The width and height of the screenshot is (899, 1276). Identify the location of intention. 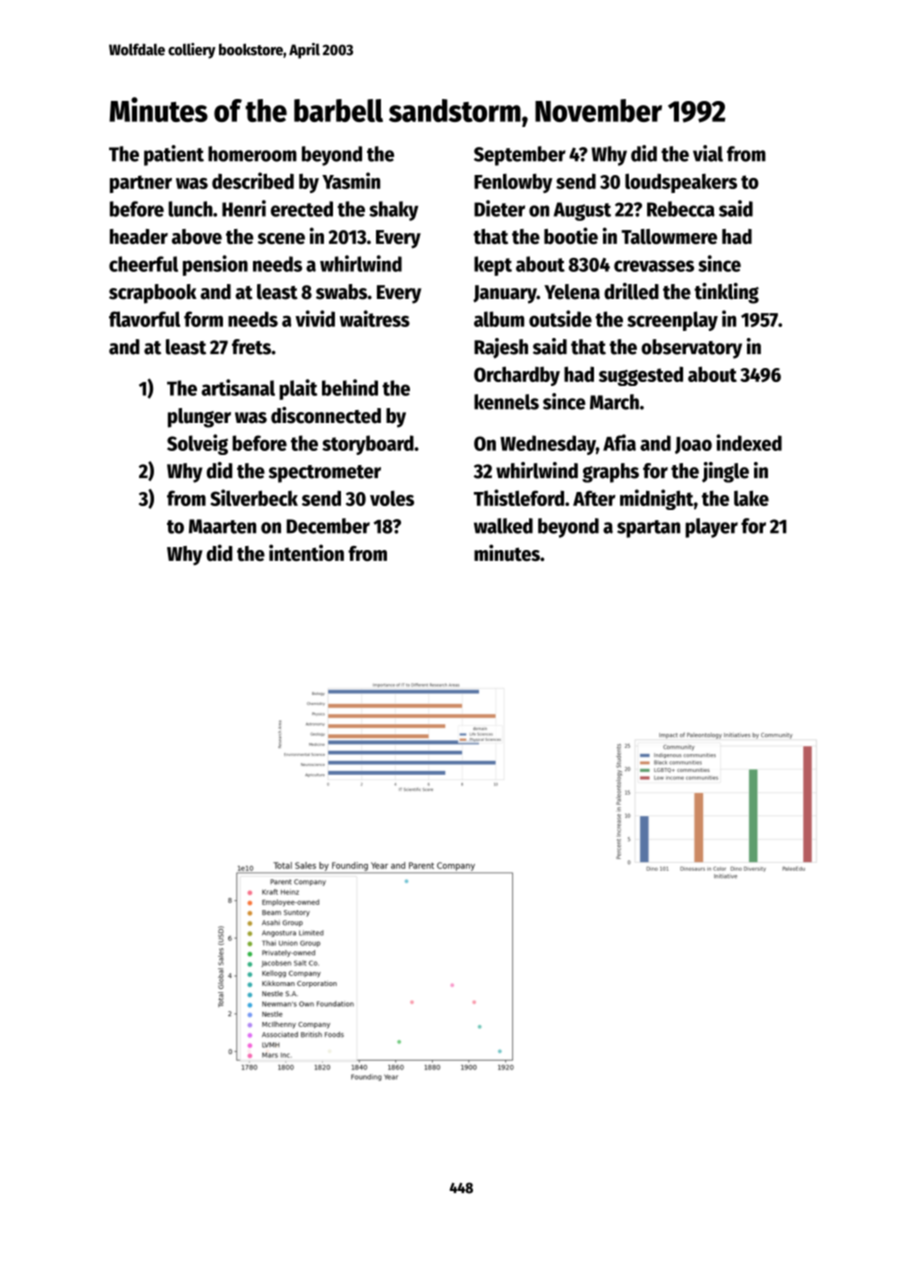
(306, 552).
